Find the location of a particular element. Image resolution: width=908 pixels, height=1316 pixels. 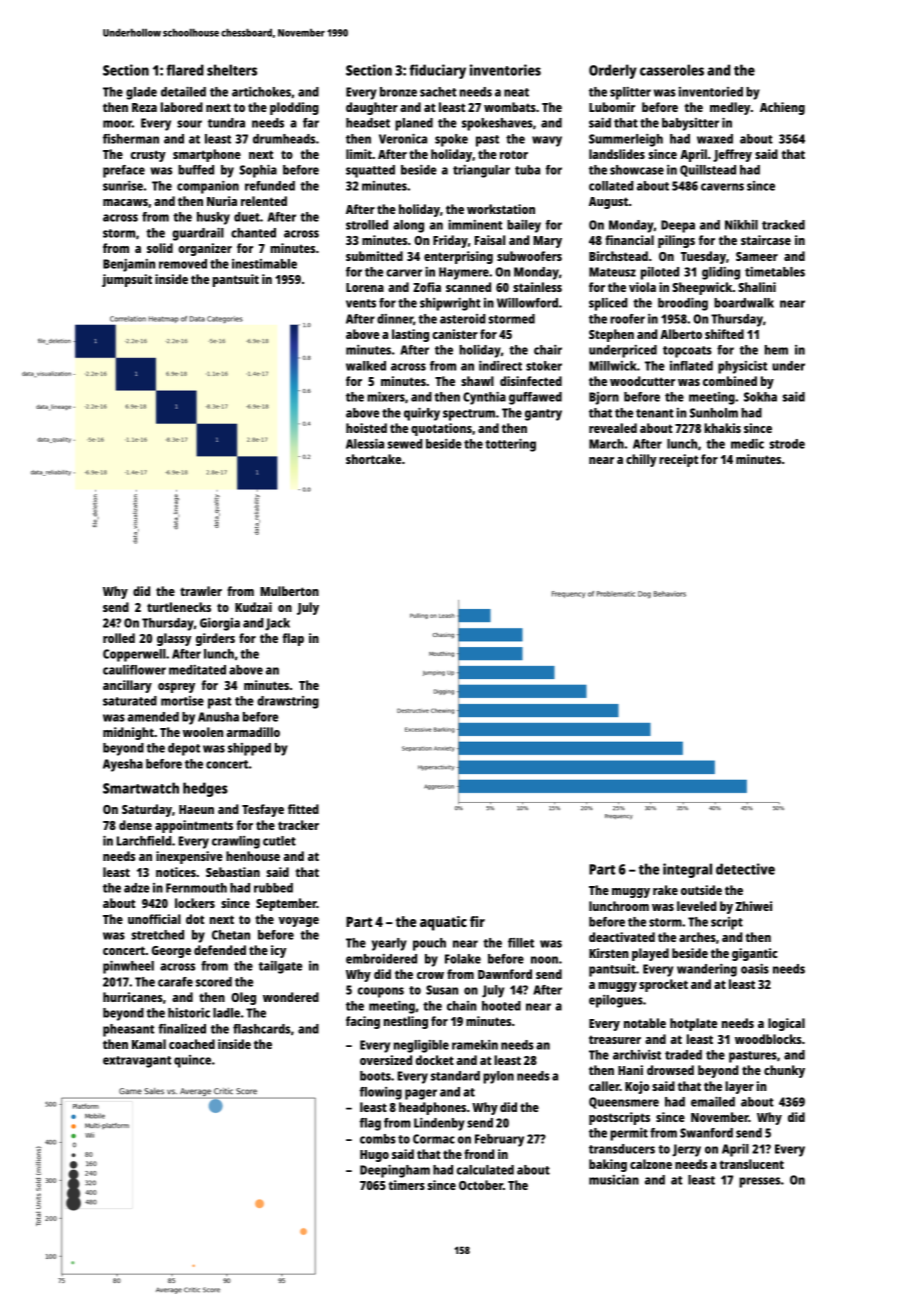

staircase is located at coordinates (766, 240).
